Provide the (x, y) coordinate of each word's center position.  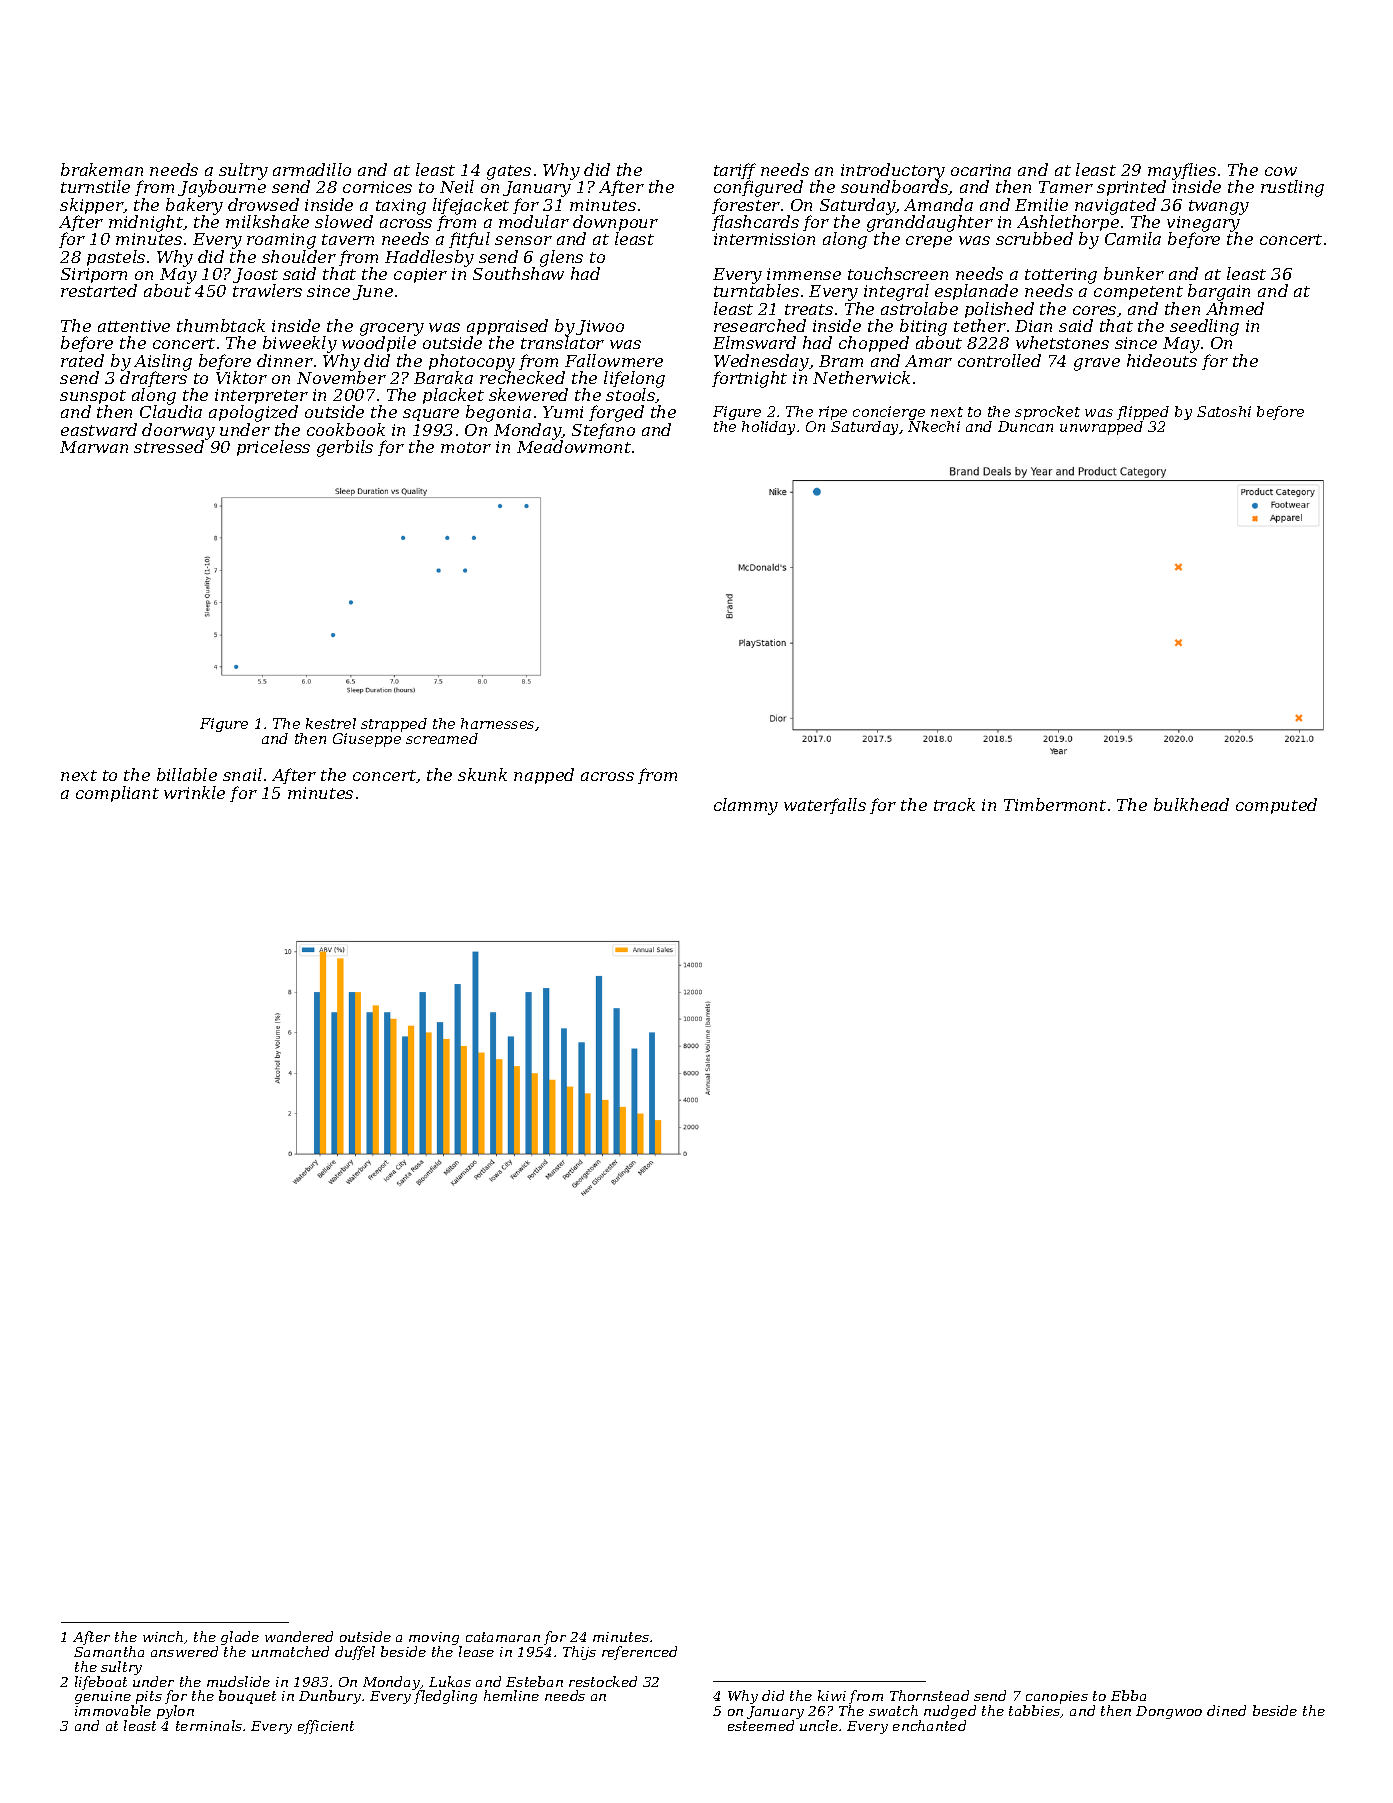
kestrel (331, 723)
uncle (819, 1725)
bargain (1219, 292)
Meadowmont (574, 447)
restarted (99, 290)
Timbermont (1055, 804)
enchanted (929, 1725)
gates (509, 172)
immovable (113, 1710)
